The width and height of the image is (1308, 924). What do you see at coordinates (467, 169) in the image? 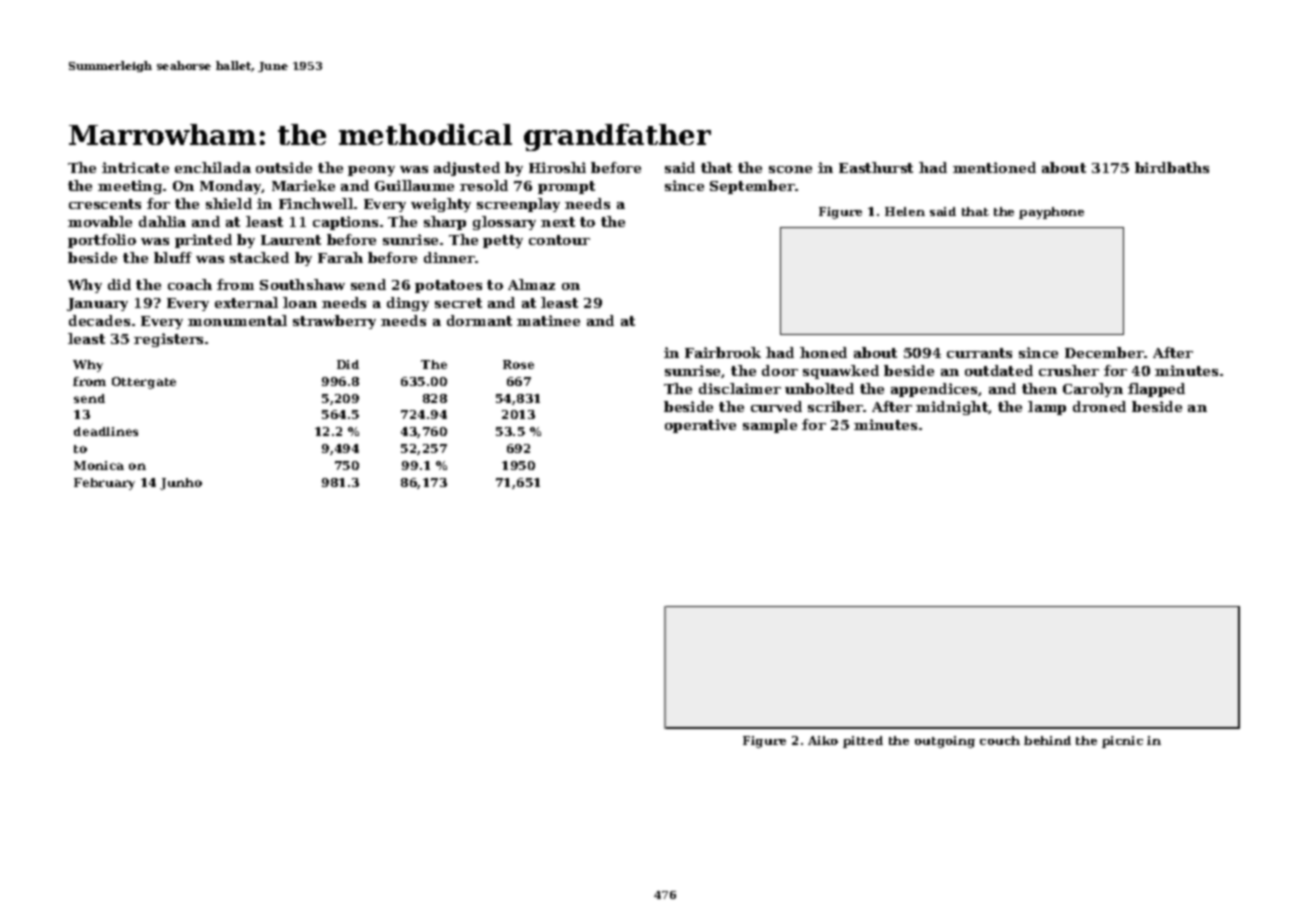
I see `adjusted` at bounding box center [467, 169].
